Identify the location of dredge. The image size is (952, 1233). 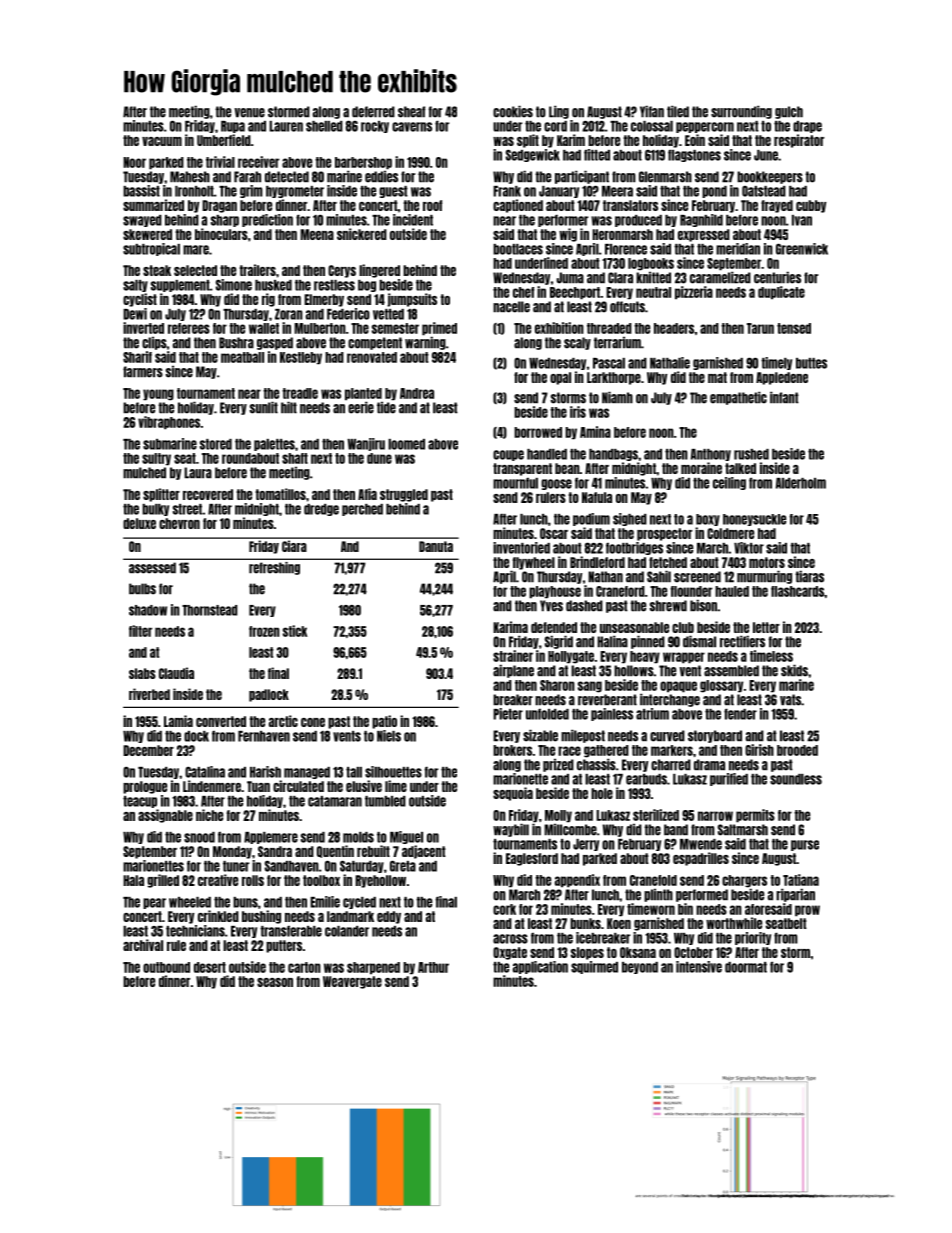
(321, 510).
